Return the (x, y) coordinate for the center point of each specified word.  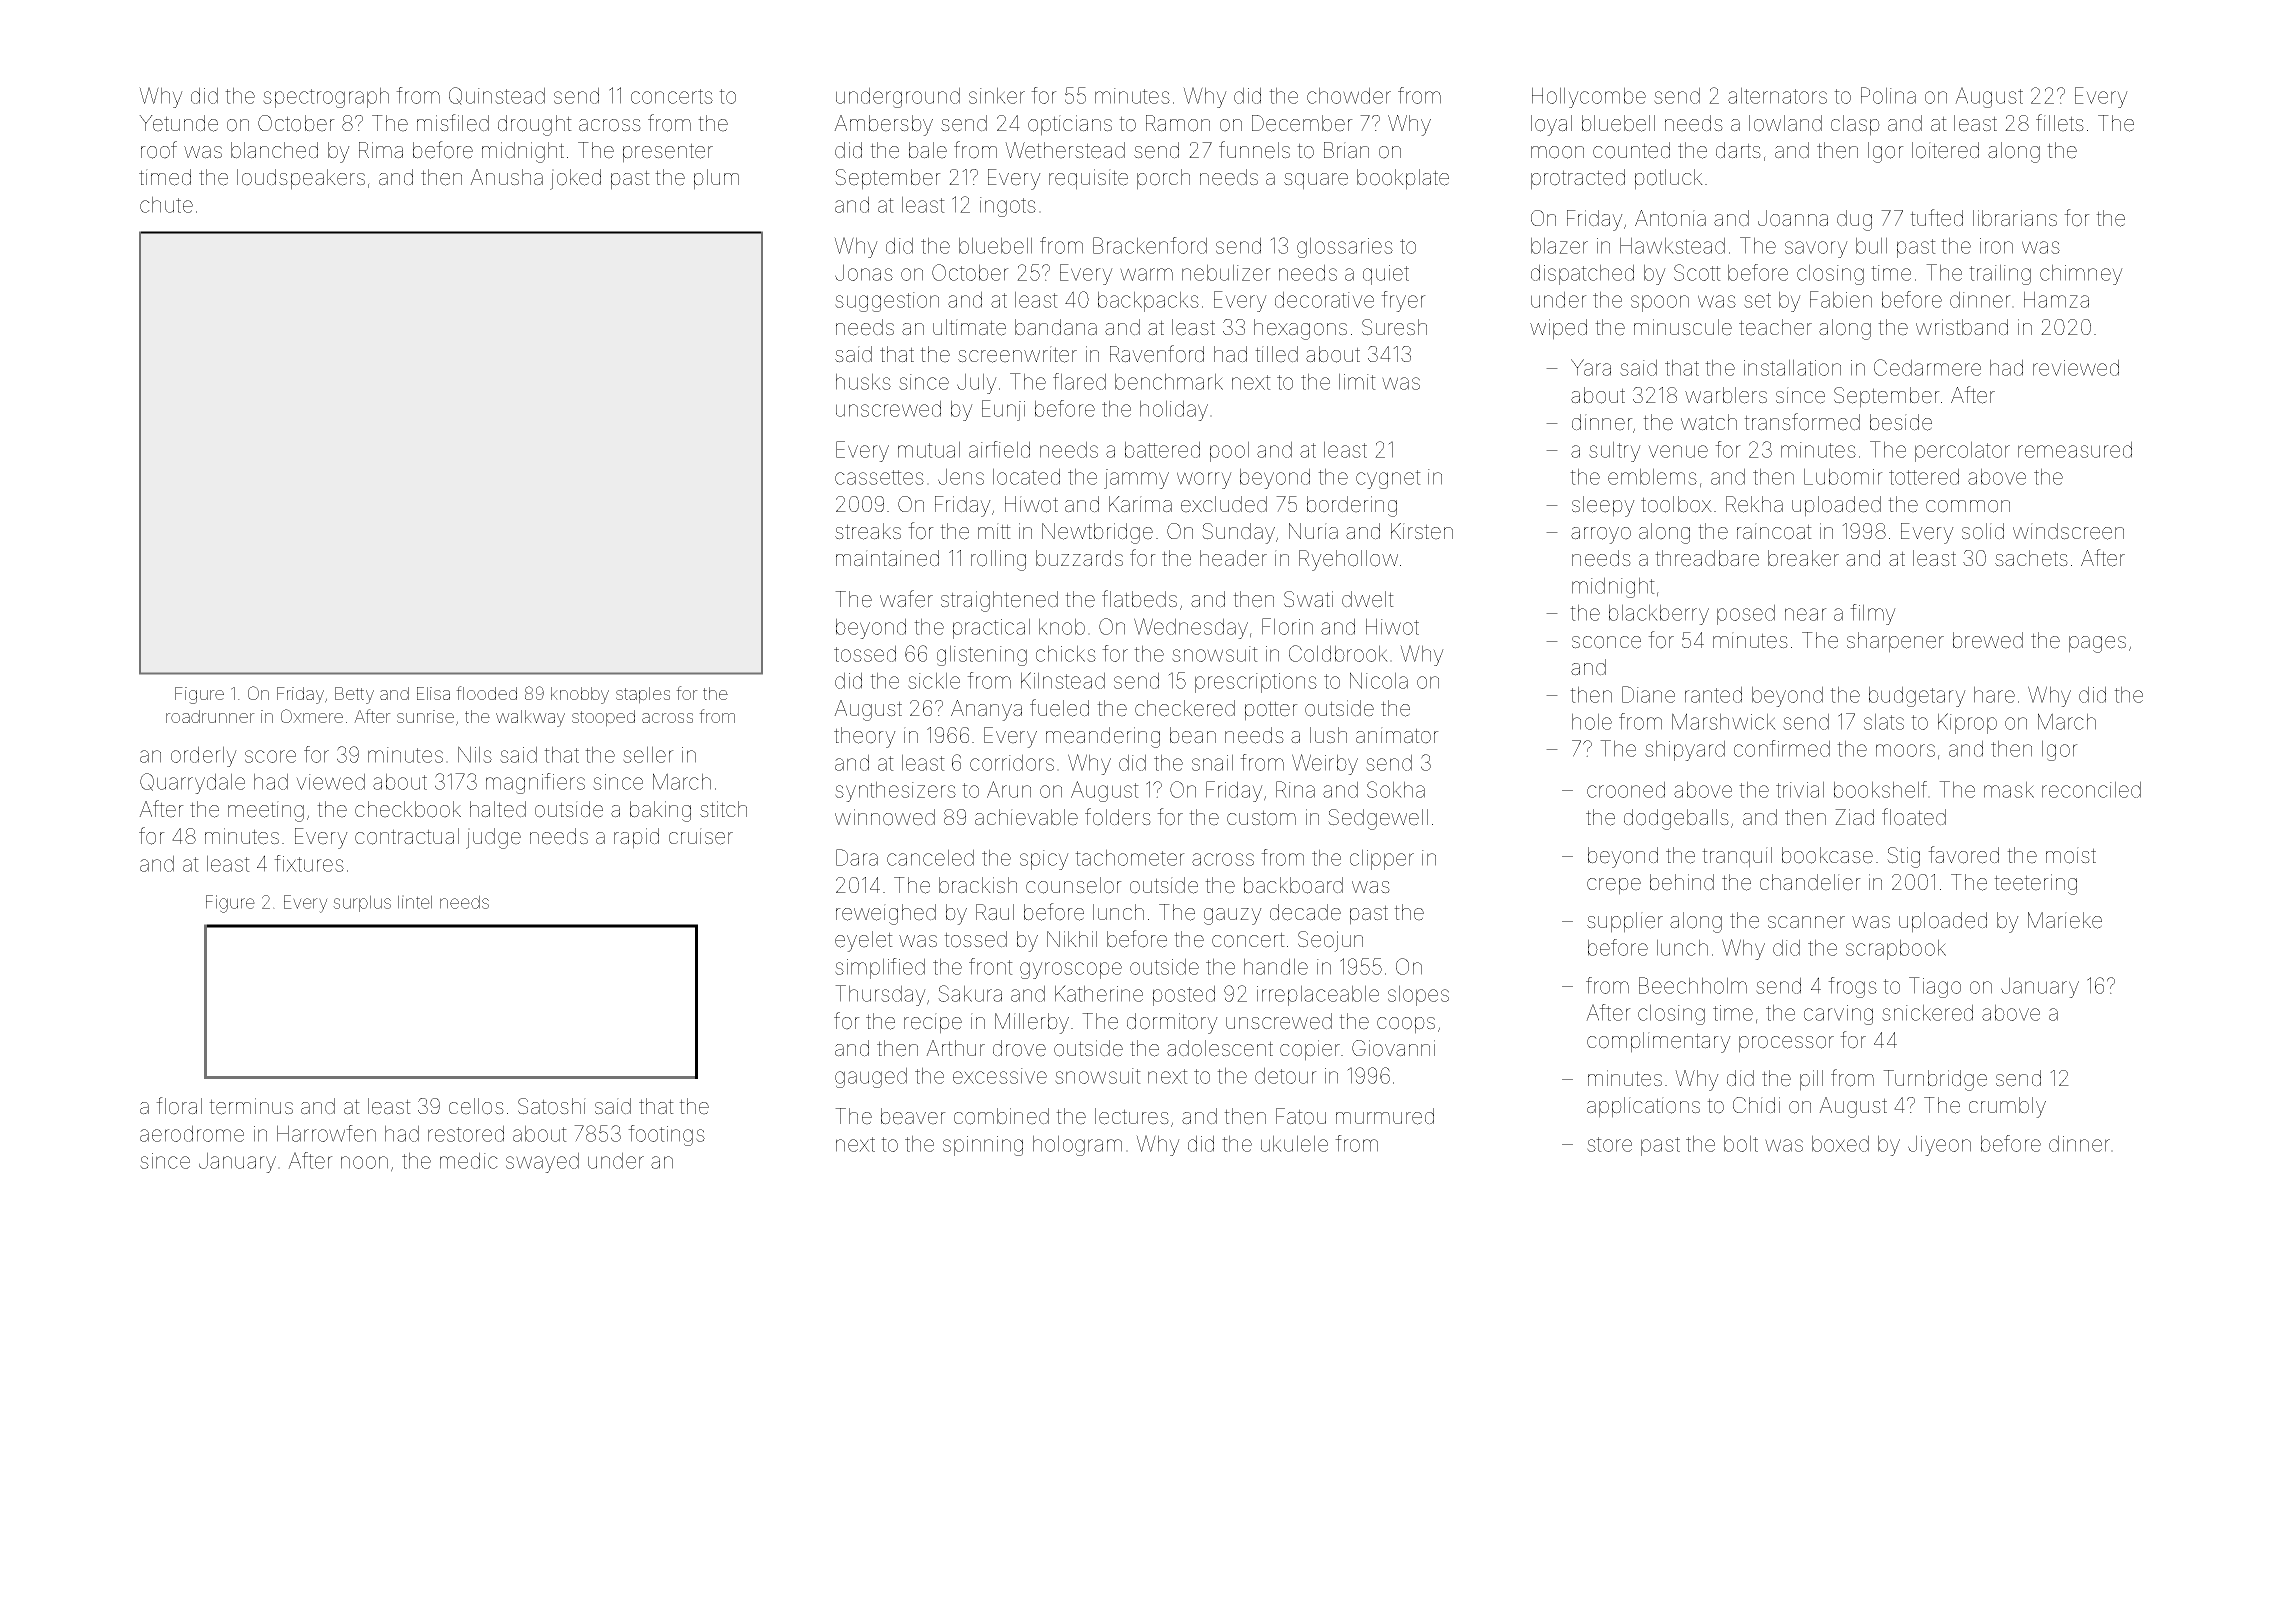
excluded (1224, 504)
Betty (354, 695)
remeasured (2075, 449)
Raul (995, 912)
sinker (997, 95)
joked (575, 179)
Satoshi (552, 1106)
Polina (1888, 95)
